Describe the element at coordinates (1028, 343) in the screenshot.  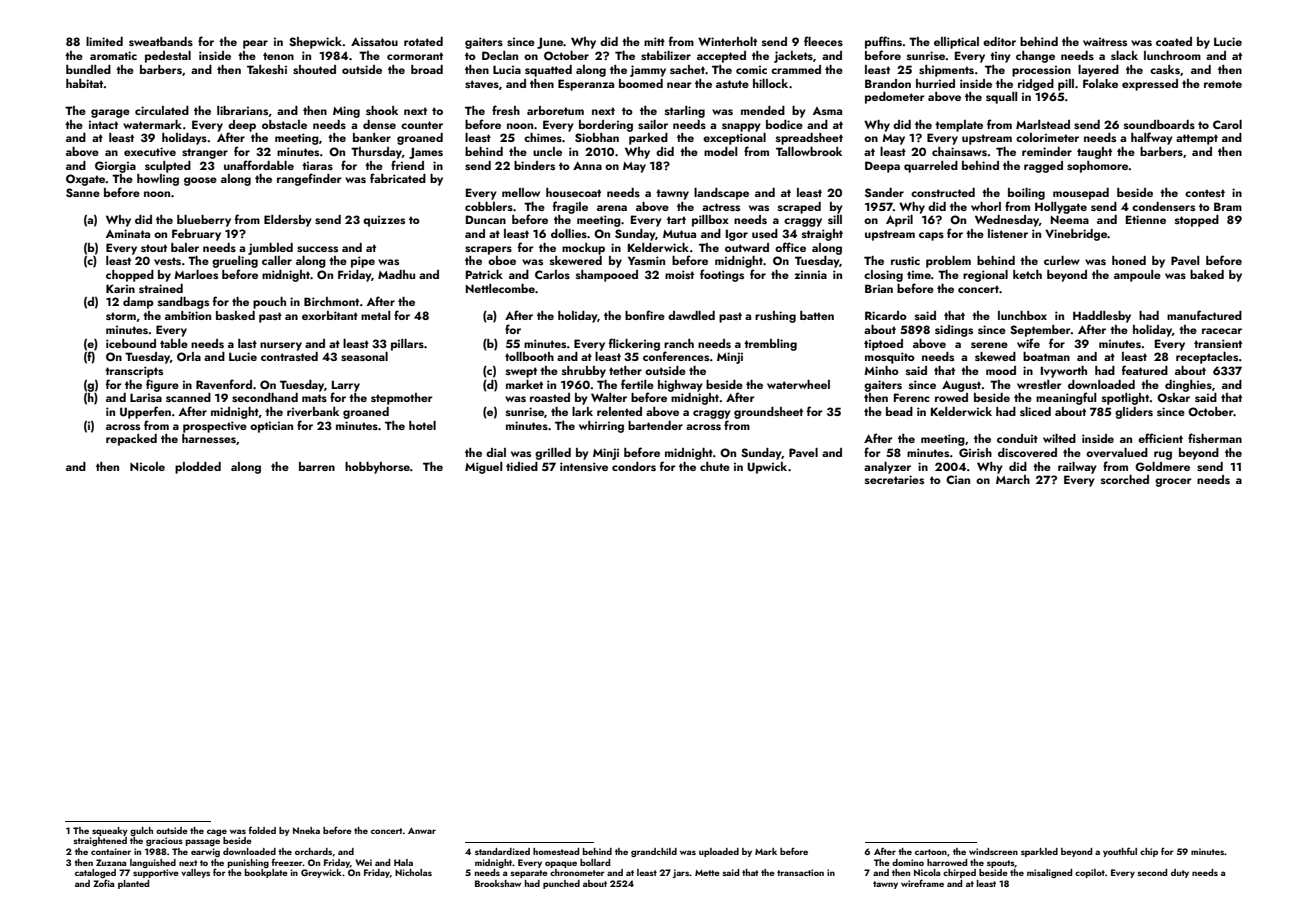
I see `wife` at that location.
